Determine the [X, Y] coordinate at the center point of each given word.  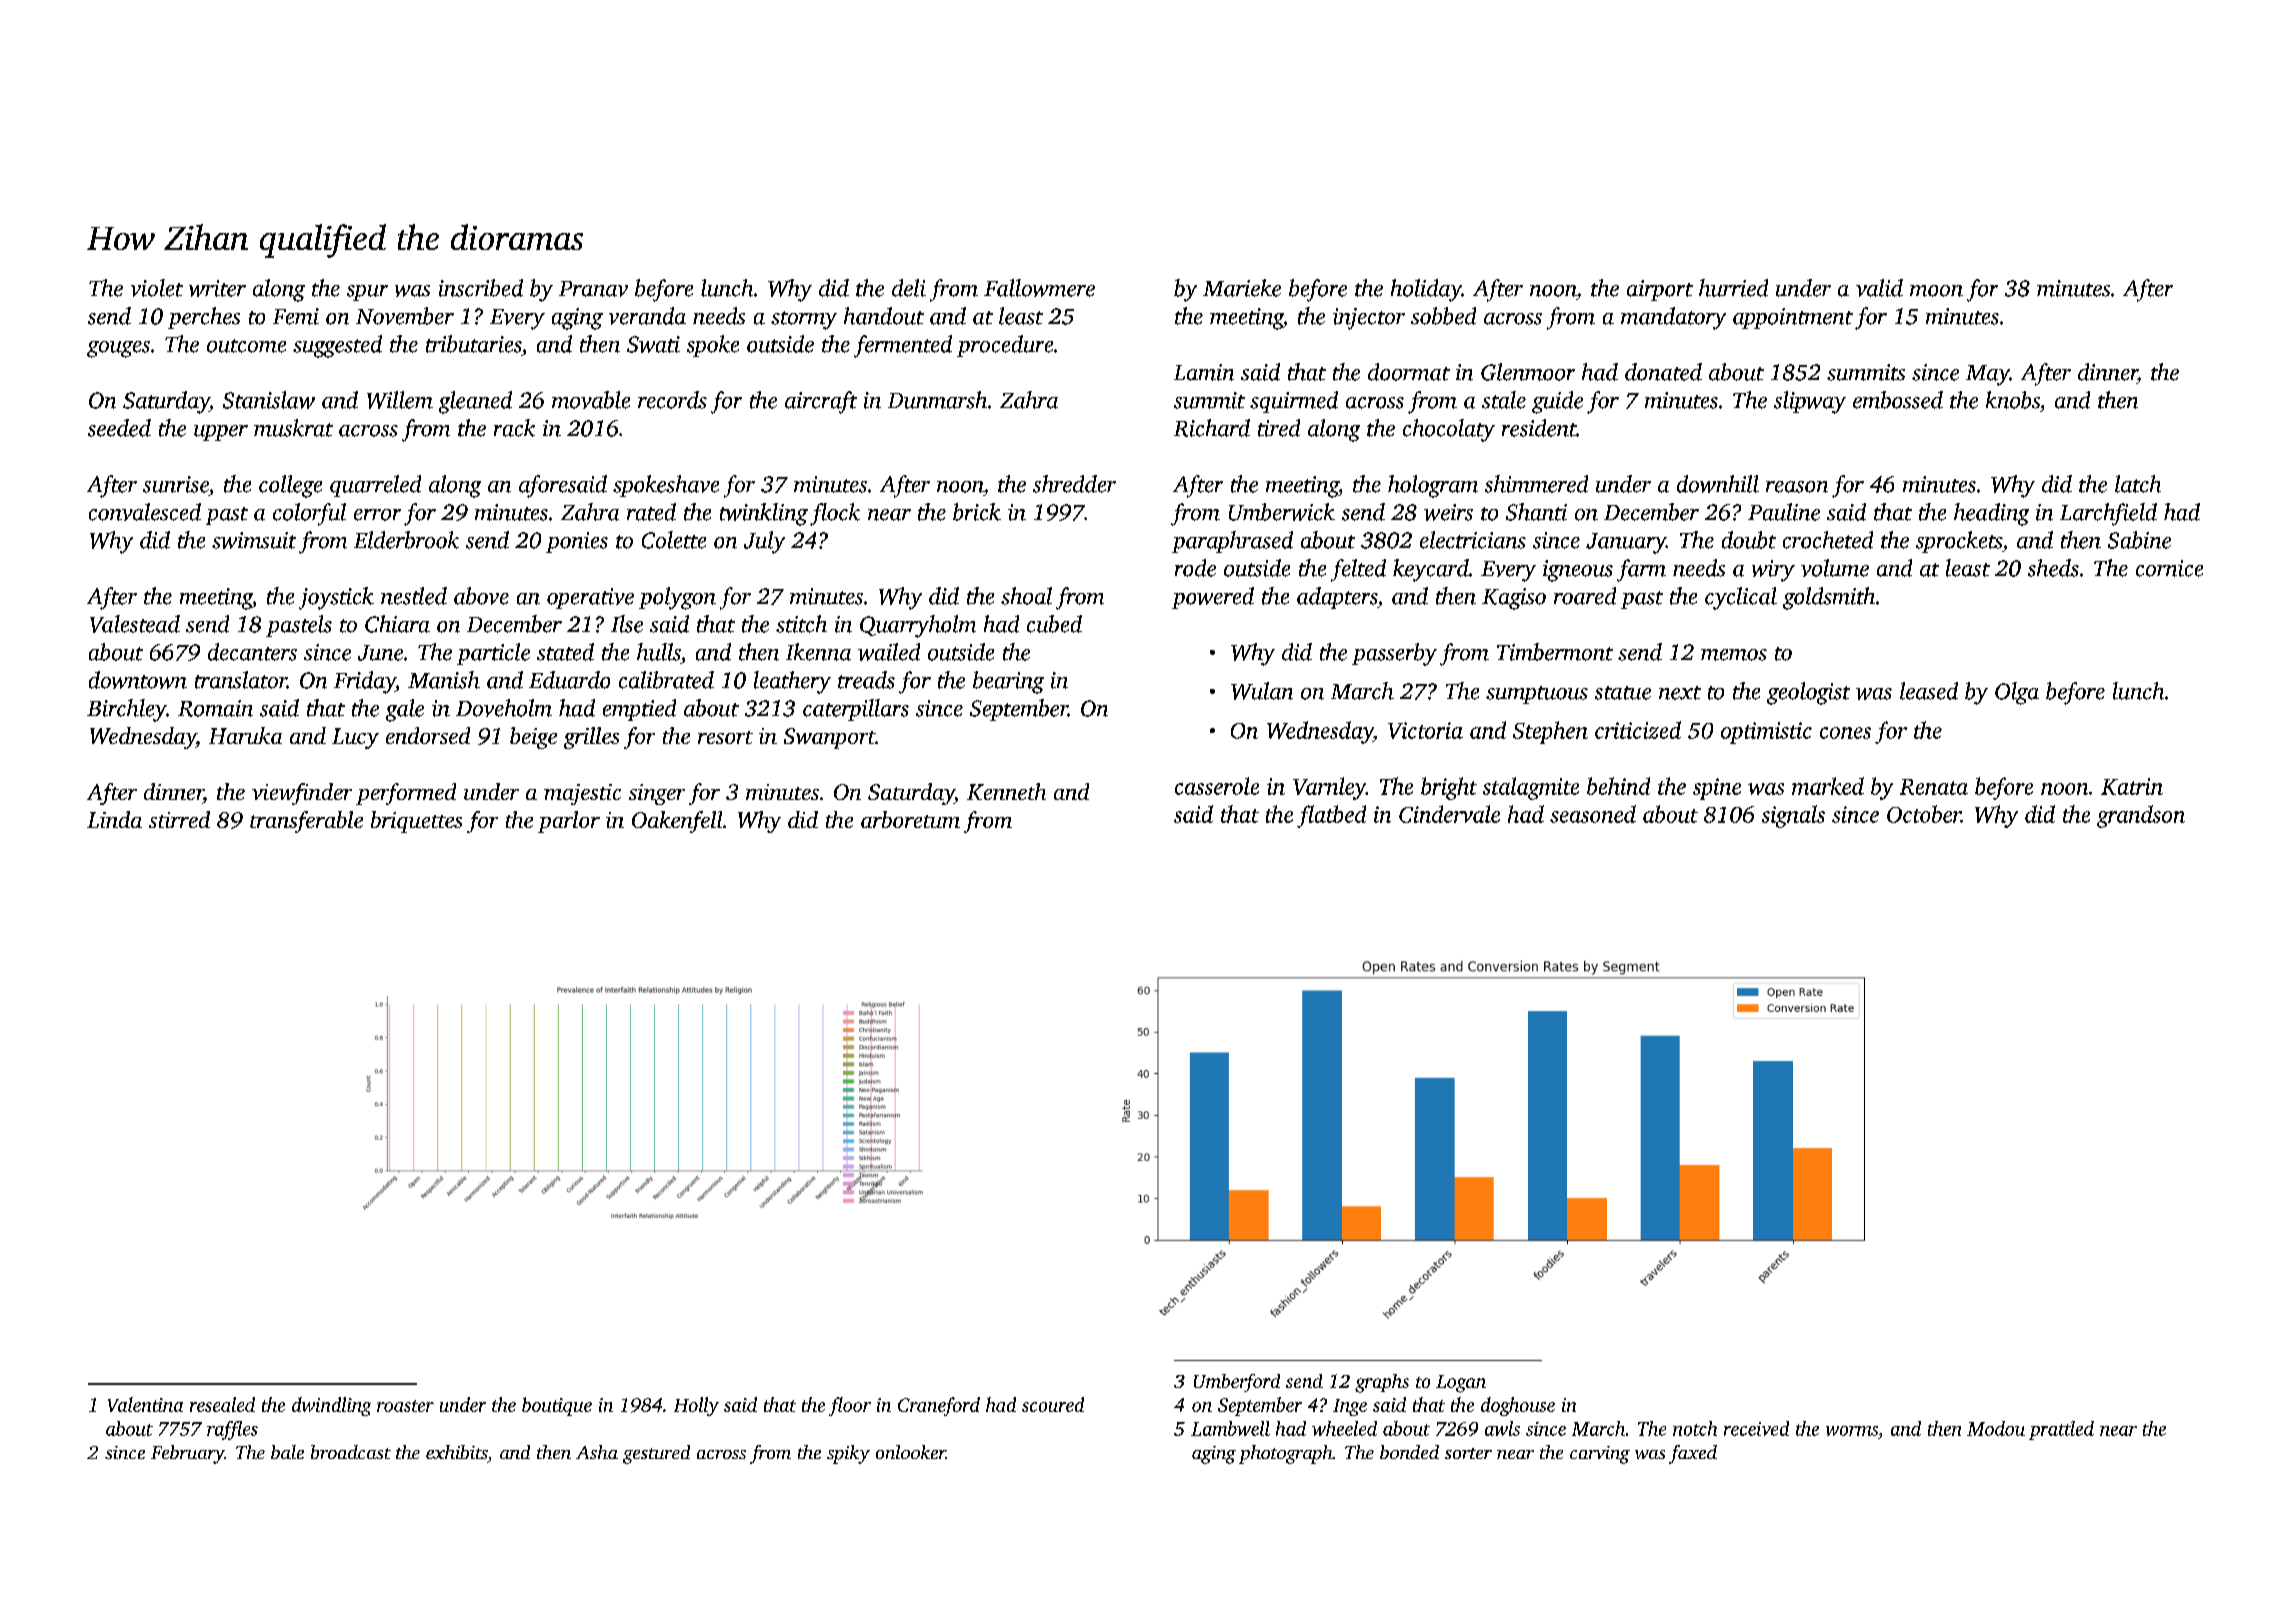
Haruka [245, 735]
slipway [1810, 402]
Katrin [2132, 786]
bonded [1409, 1452]
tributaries [474, 344]
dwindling [331, 1406]
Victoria [1425, 730]
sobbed [1443, 316]
